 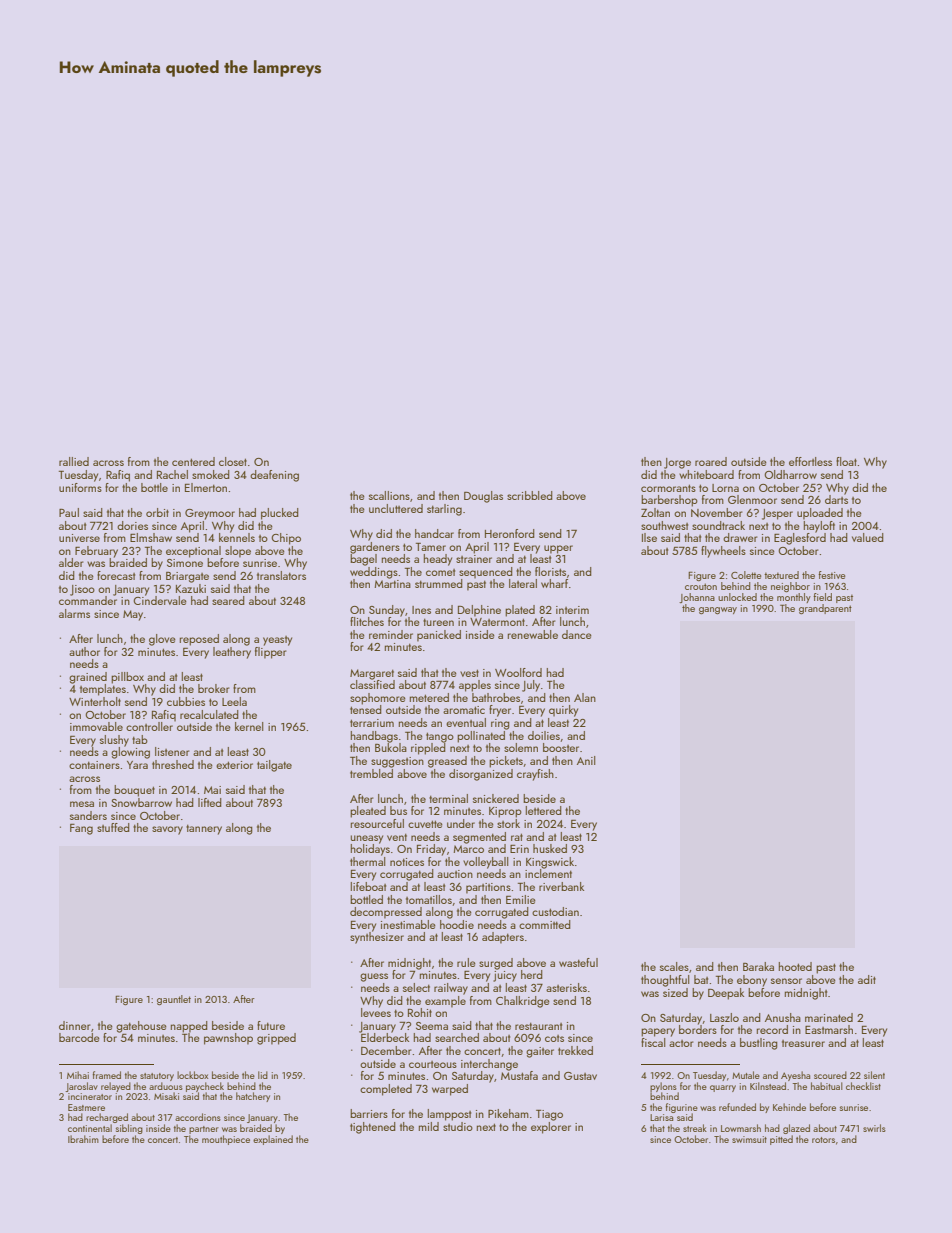 What do you see at coordinates (81, 1087) in the screenshot?
I see `Jaroslav` at bounding box center [81, 1087].
